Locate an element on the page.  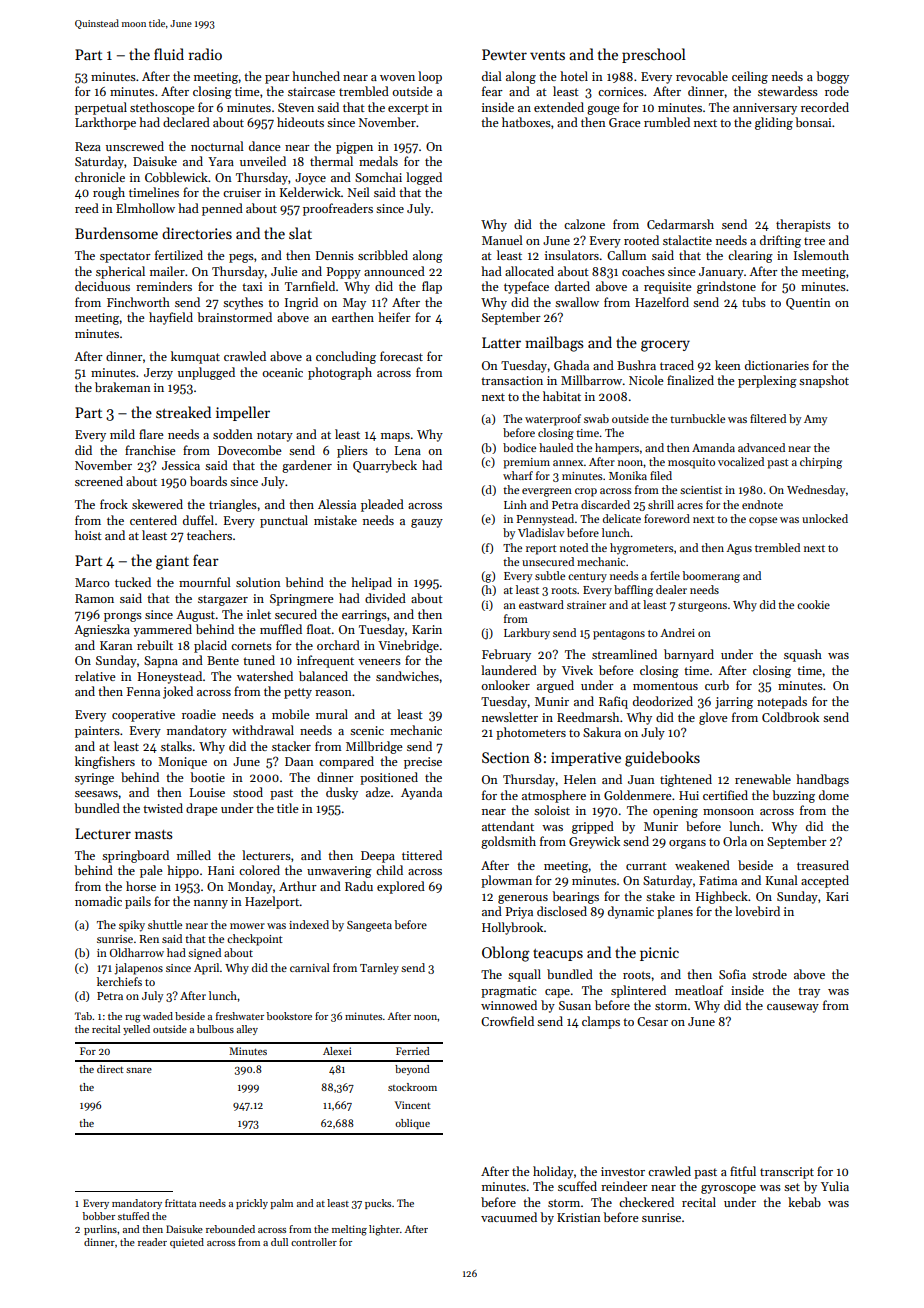
logged is located at coordinates (424, 178).
